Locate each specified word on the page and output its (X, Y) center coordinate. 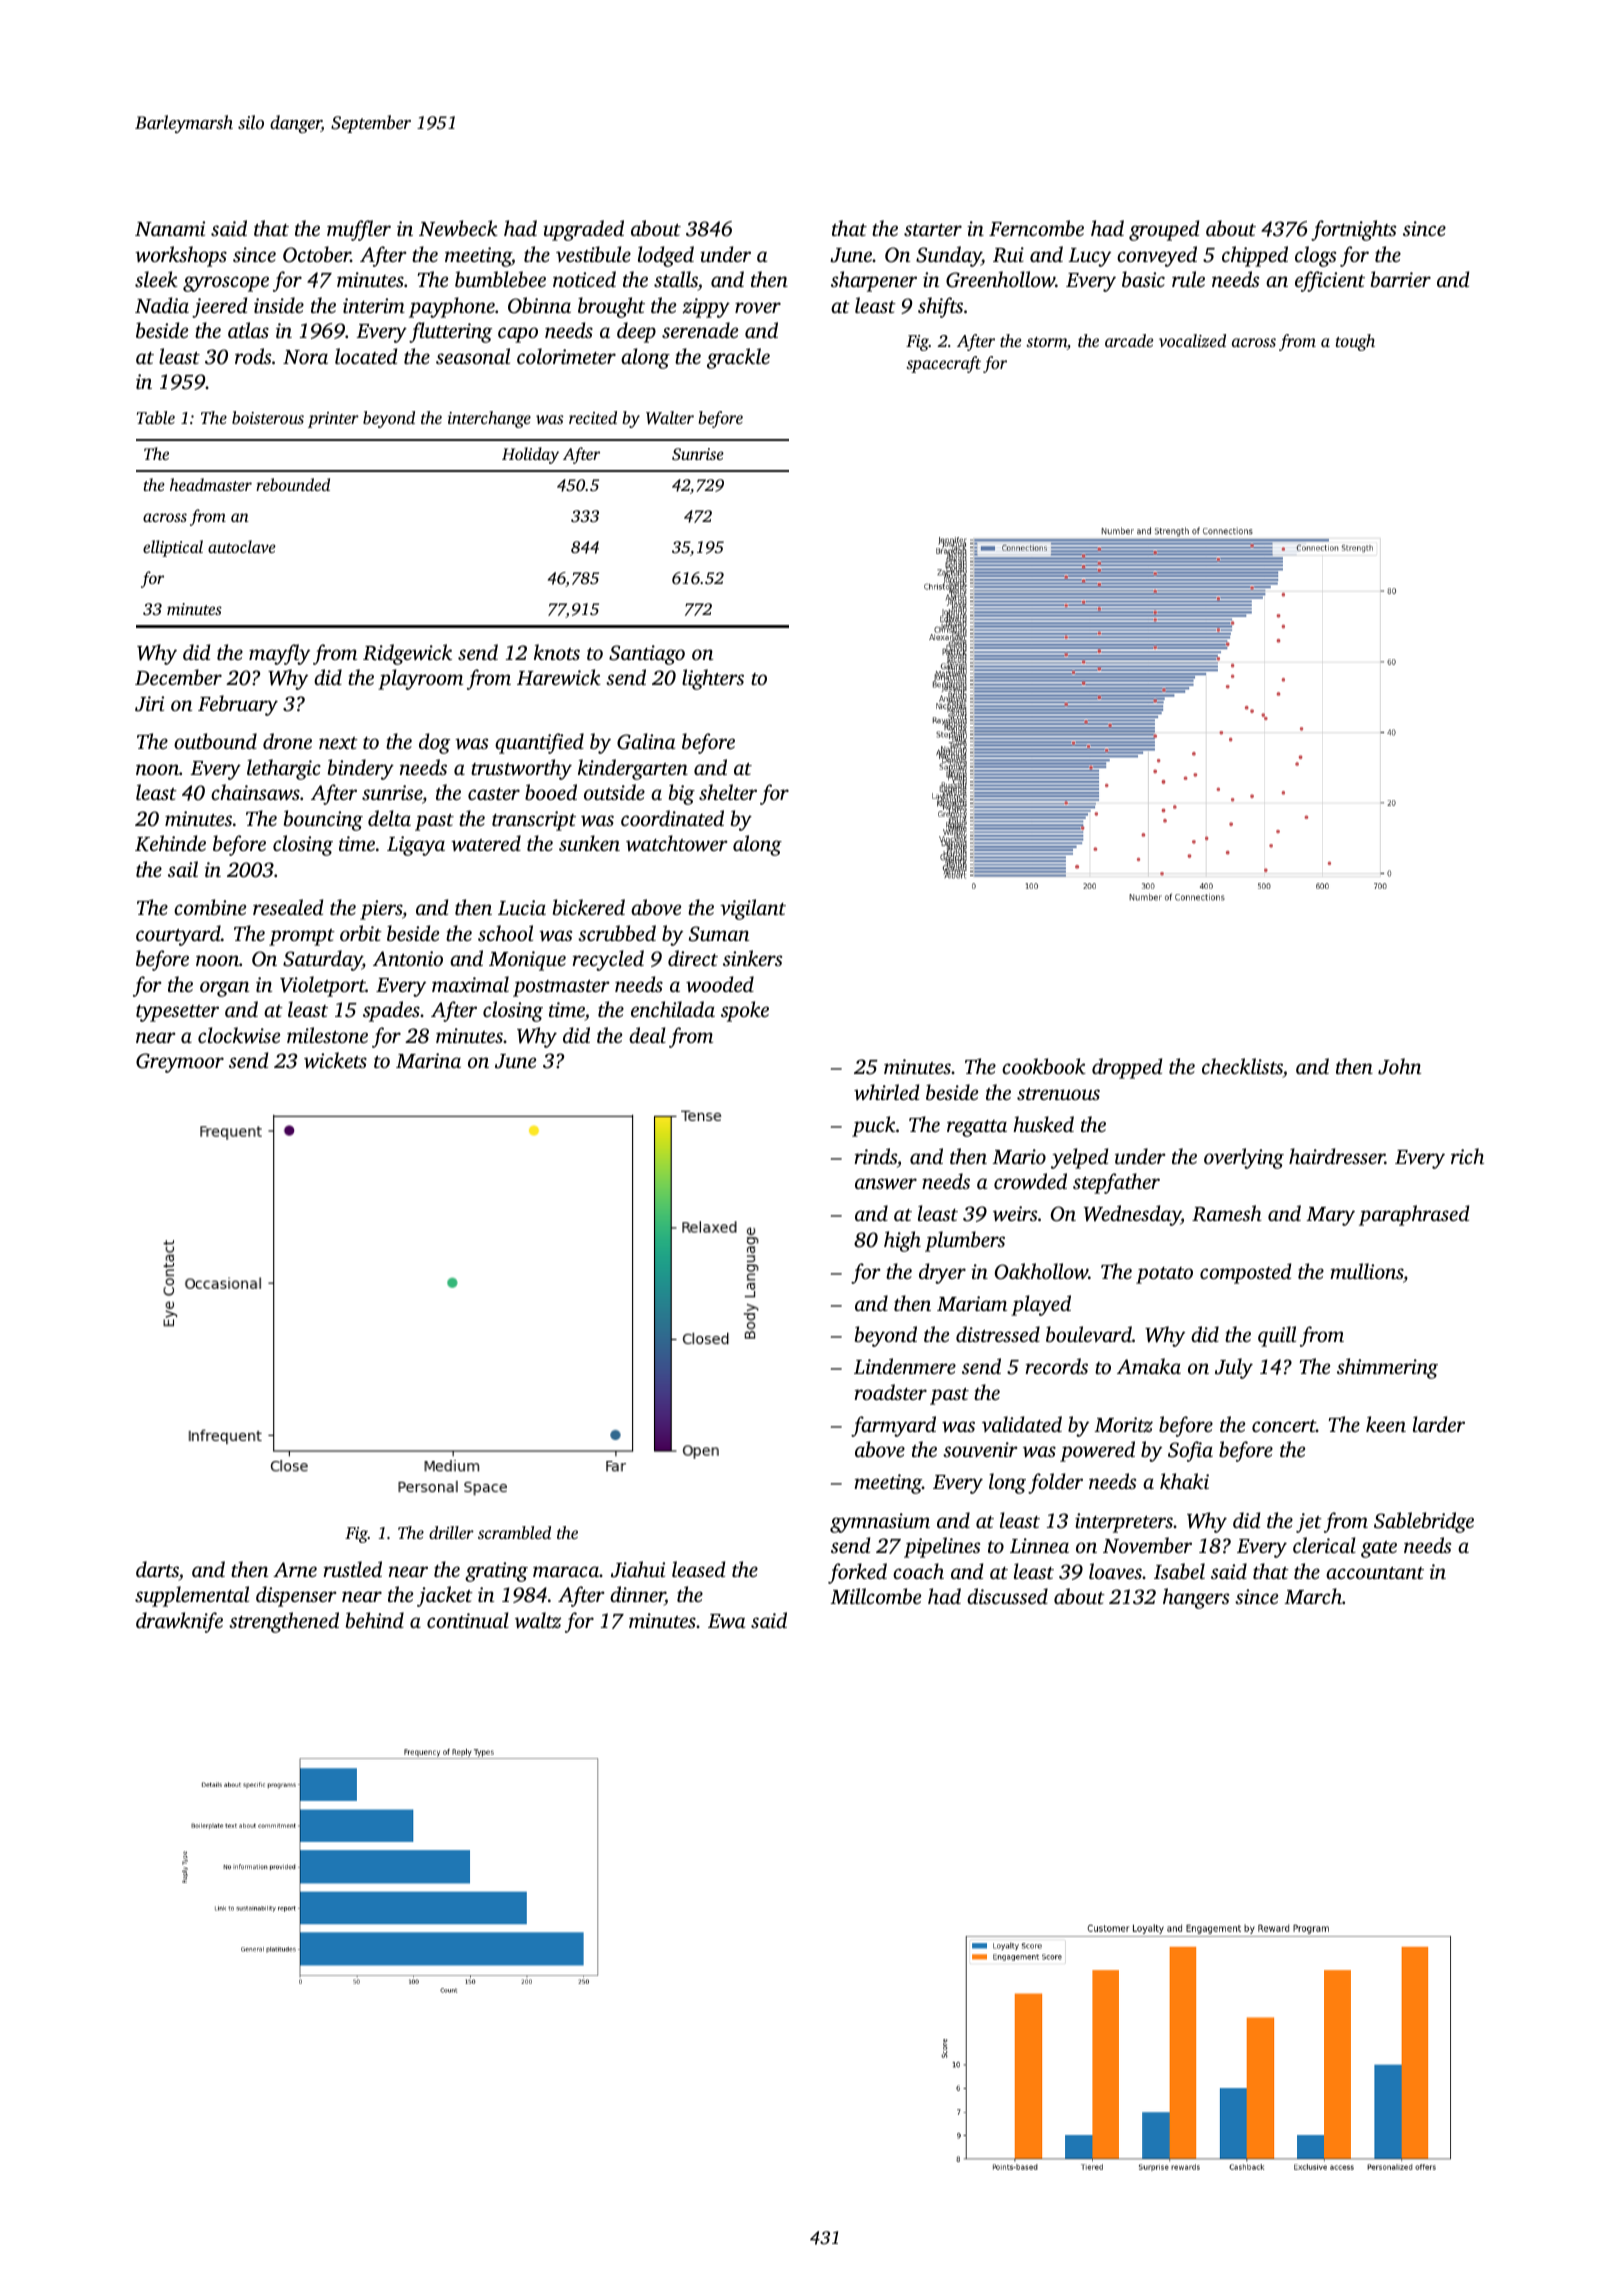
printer (333, 420)
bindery (361, 769)
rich (1467, 1156)
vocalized (1192, 340)
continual (468, 1620)
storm (1046, 342)
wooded (720, 984)
